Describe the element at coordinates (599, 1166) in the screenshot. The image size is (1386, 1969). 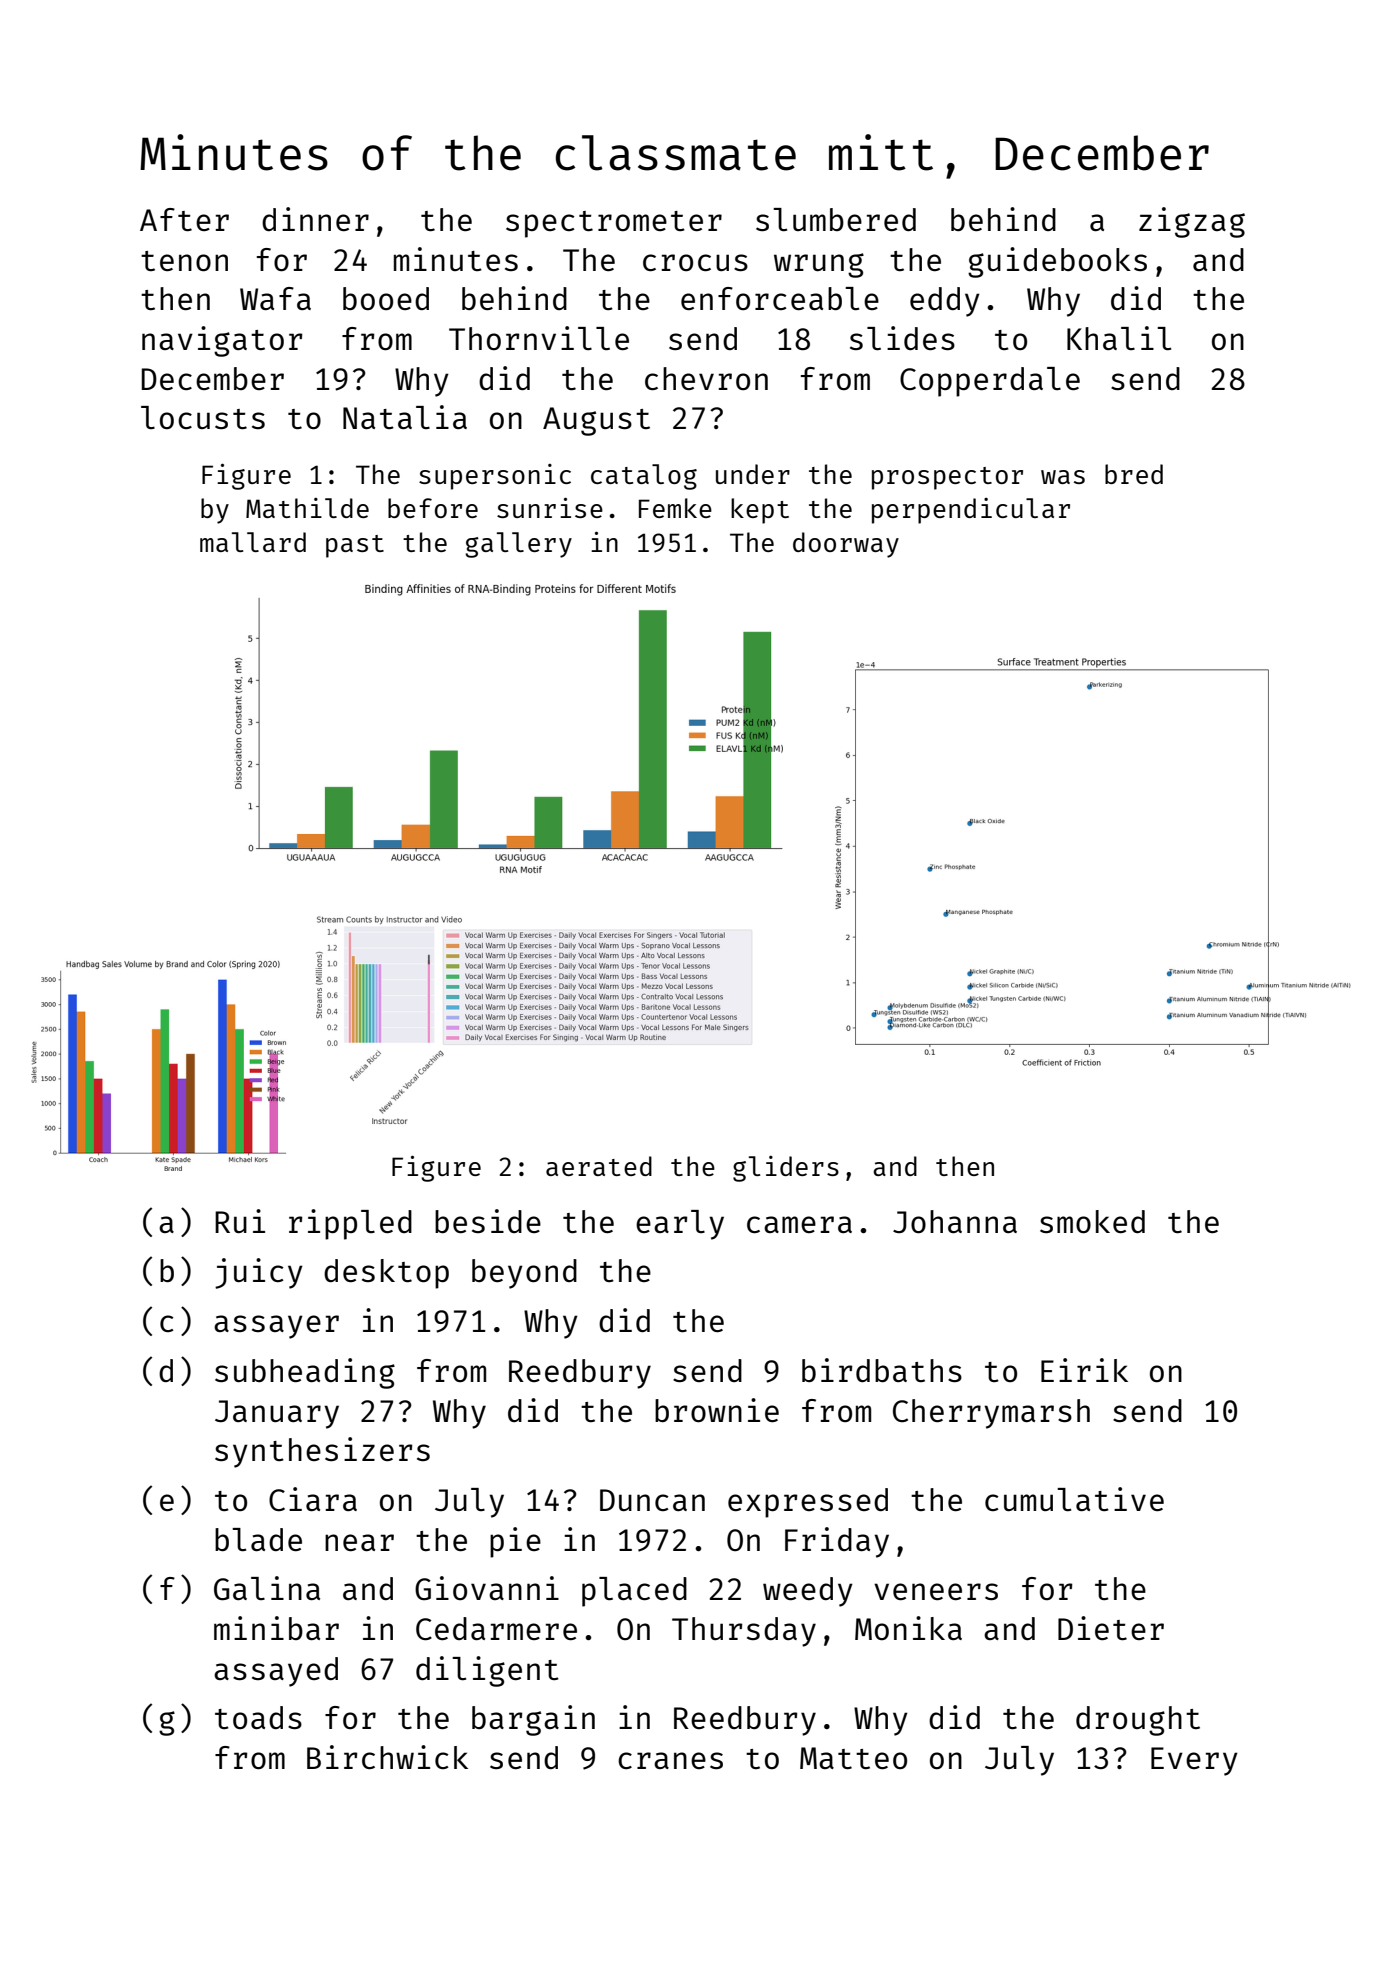
I see `aerated` at that location.
